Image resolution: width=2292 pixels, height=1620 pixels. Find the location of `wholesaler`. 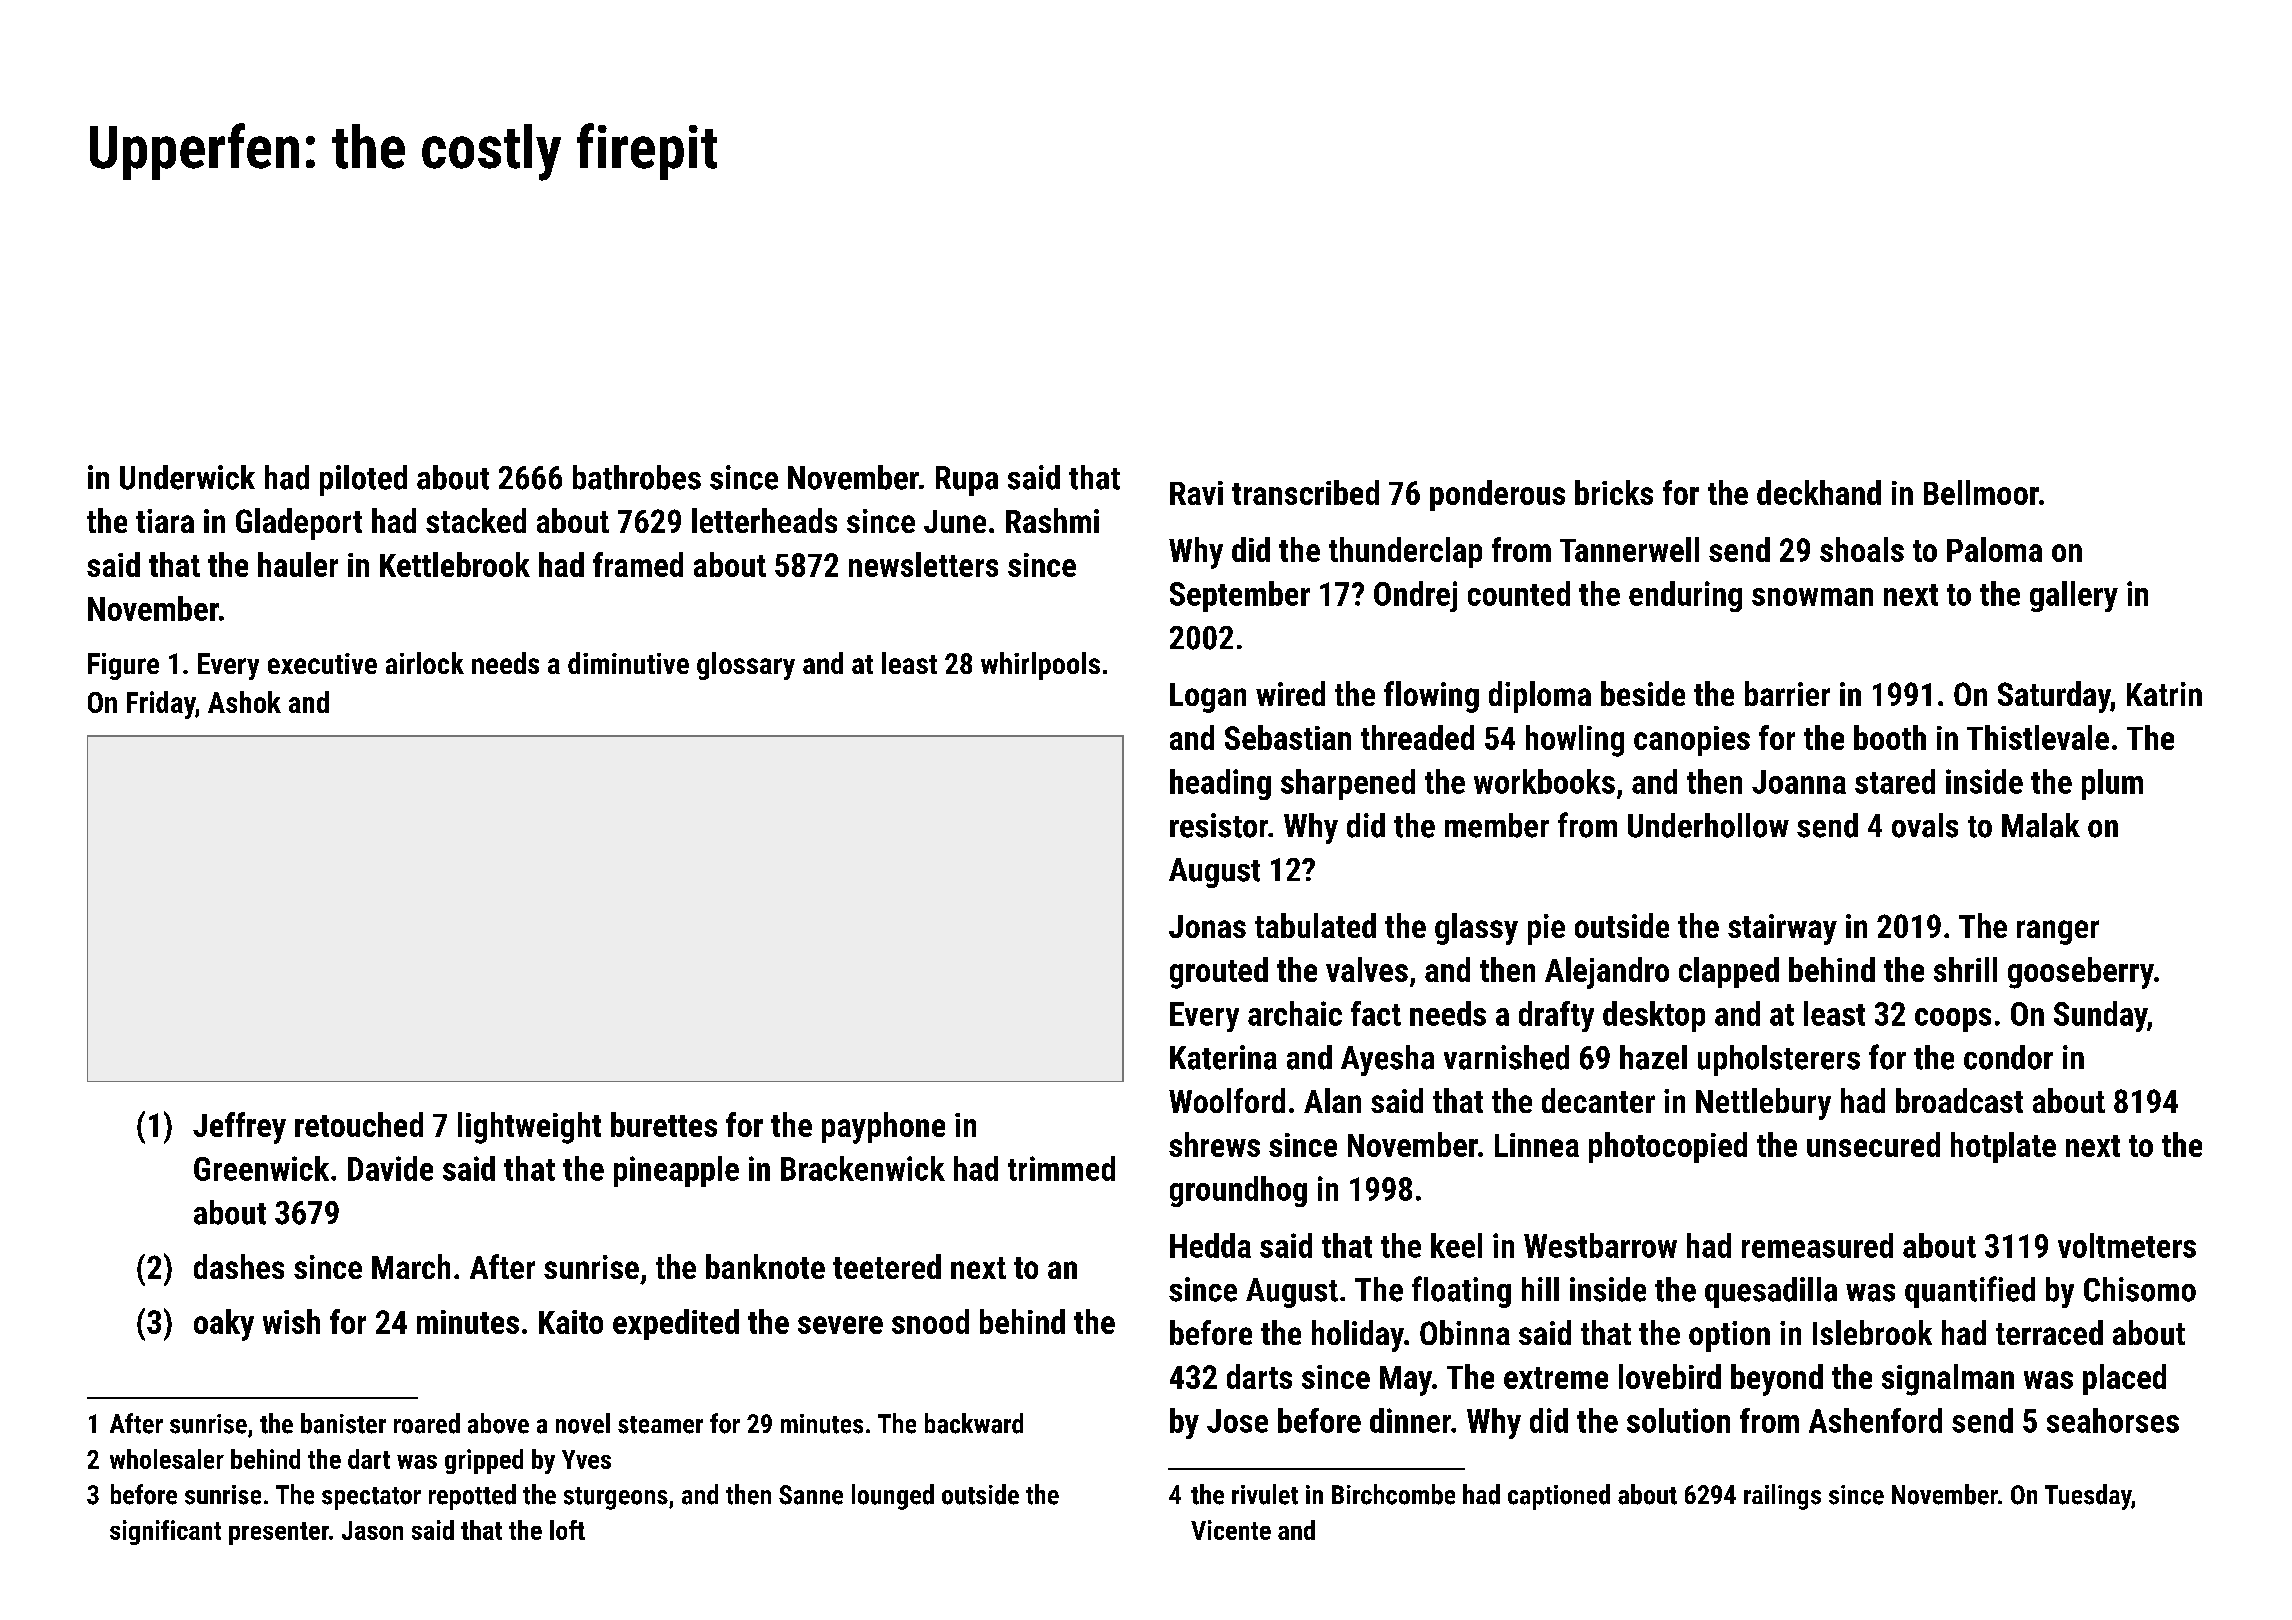

wholesaler is located at coordinates (167, 1459).
